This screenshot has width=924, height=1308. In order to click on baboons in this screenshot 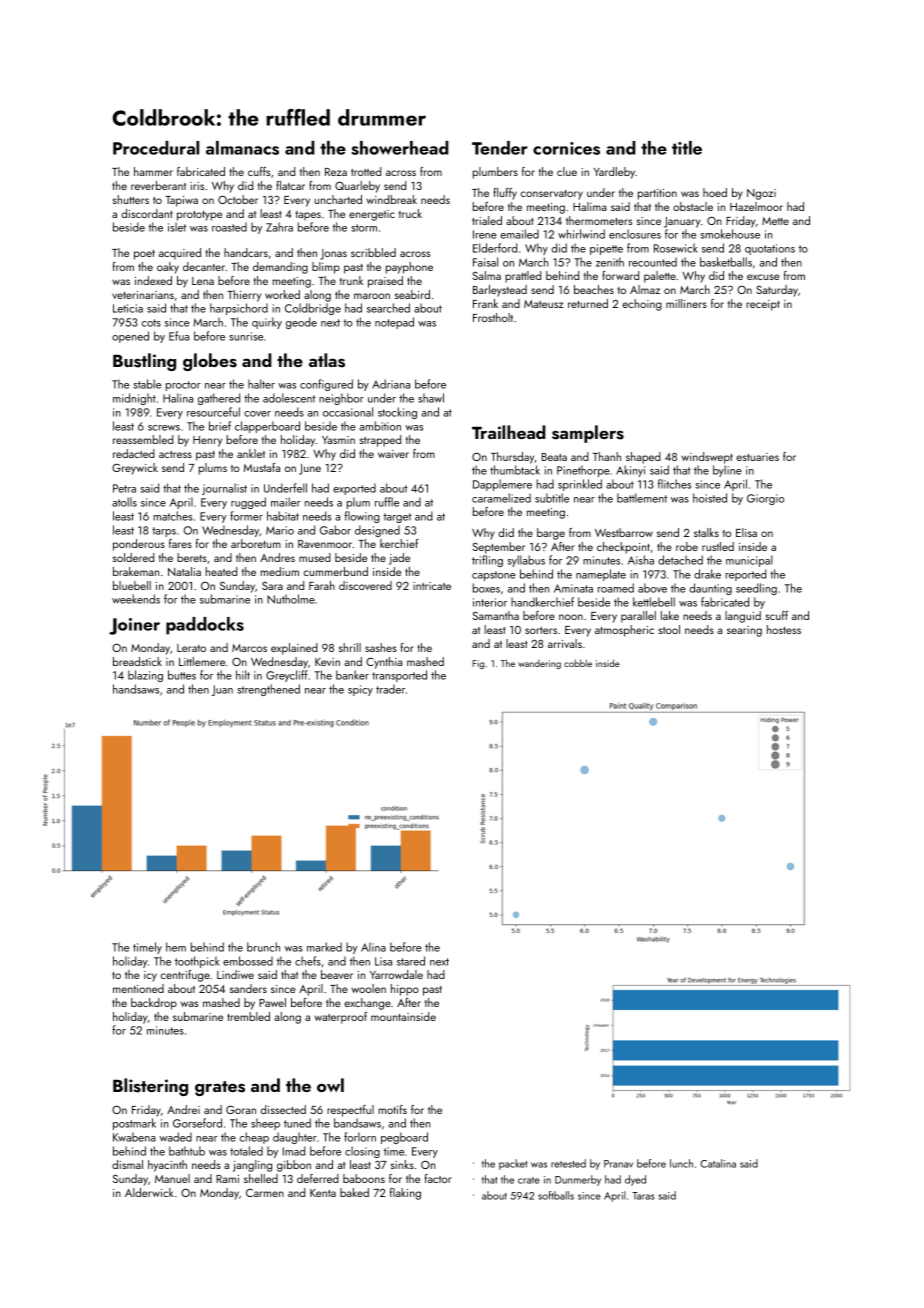, I will do `click(364, 1178)`.
